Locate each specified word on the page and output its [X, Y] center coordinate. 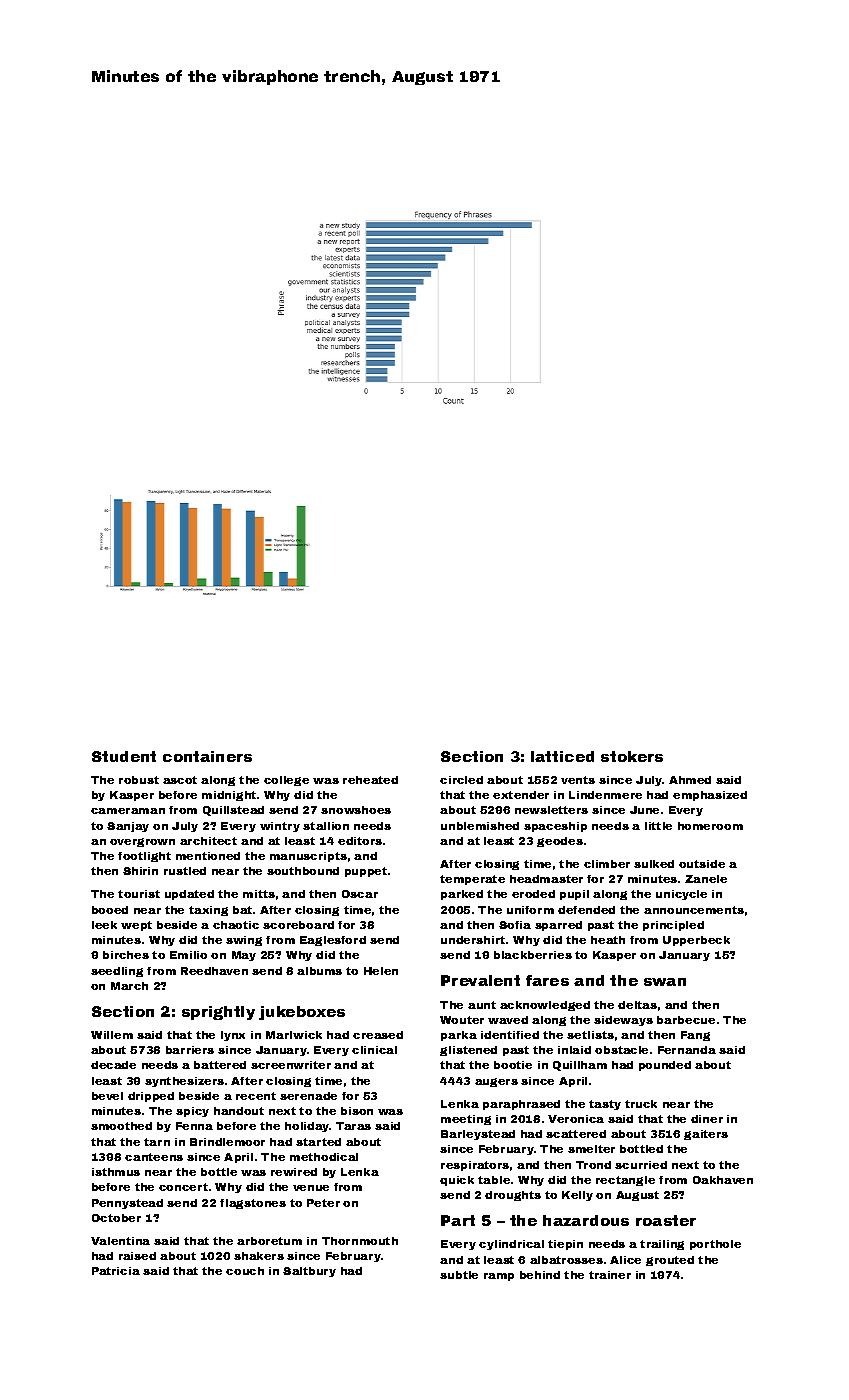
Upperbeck [696, 941]
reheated [370, 780]
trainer [610, 1275]
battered [220, 1065]
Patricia [116, 1271]
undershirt [473, 940]
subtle [459, 1275]
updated [189, 895]
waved [508, 1020]
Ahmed [690, 780]
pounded [665, 1066]
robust [139, 780]
